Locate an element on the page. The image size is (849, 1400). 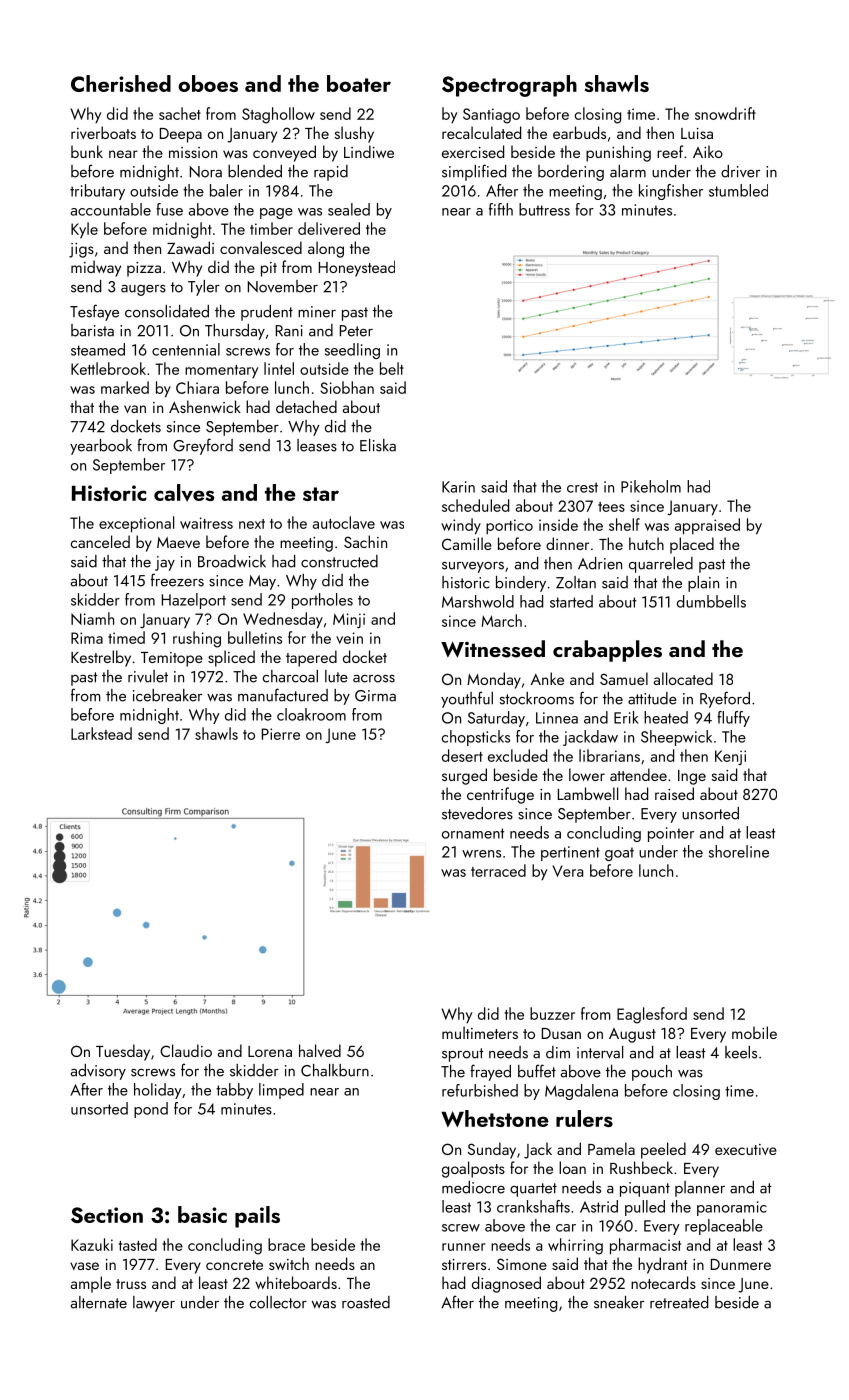
snowdrift is located at coordinates (725, 113).
